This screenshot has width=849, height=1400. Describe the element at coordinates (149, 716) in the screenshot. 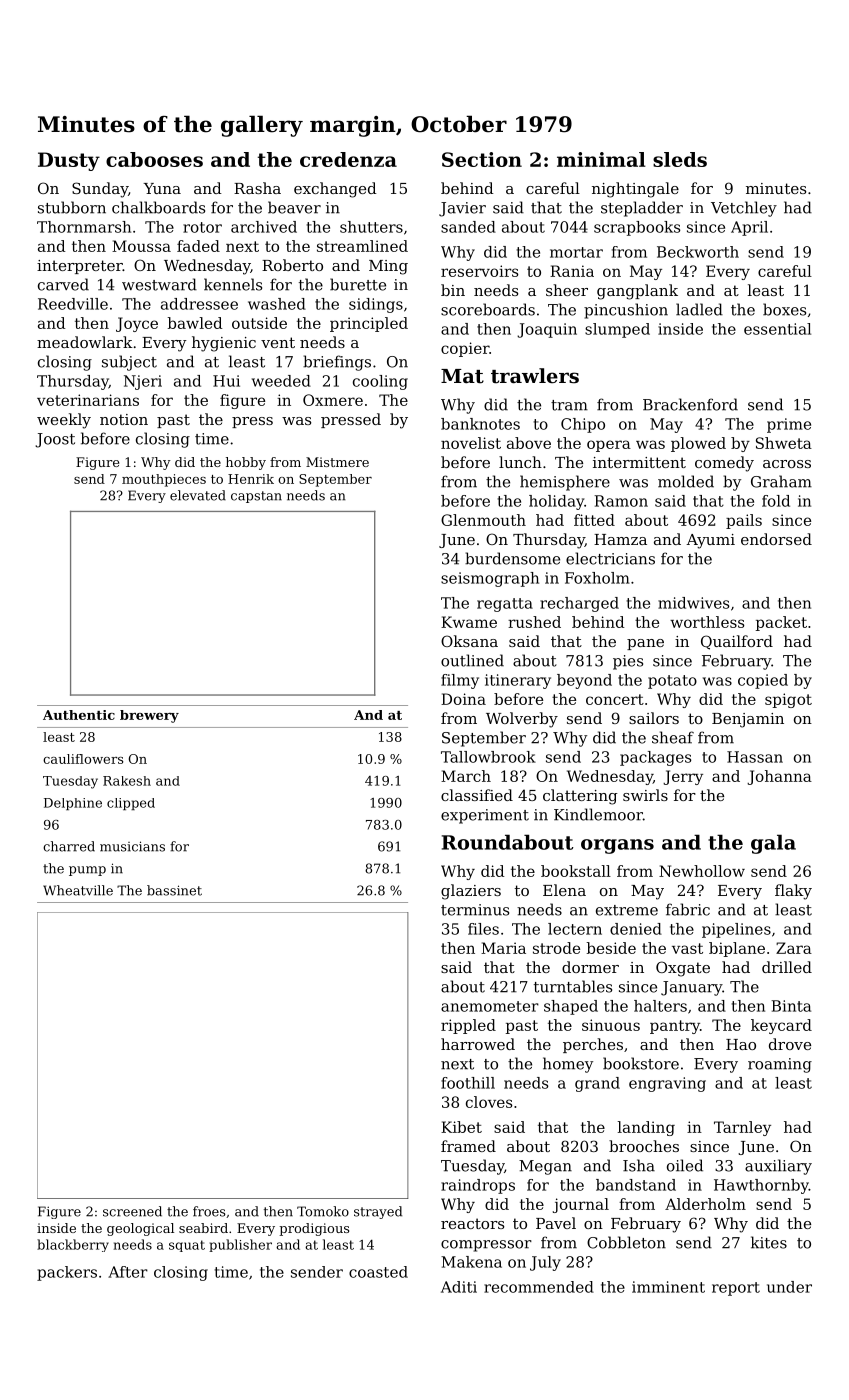

I see `brewery` at that location.
